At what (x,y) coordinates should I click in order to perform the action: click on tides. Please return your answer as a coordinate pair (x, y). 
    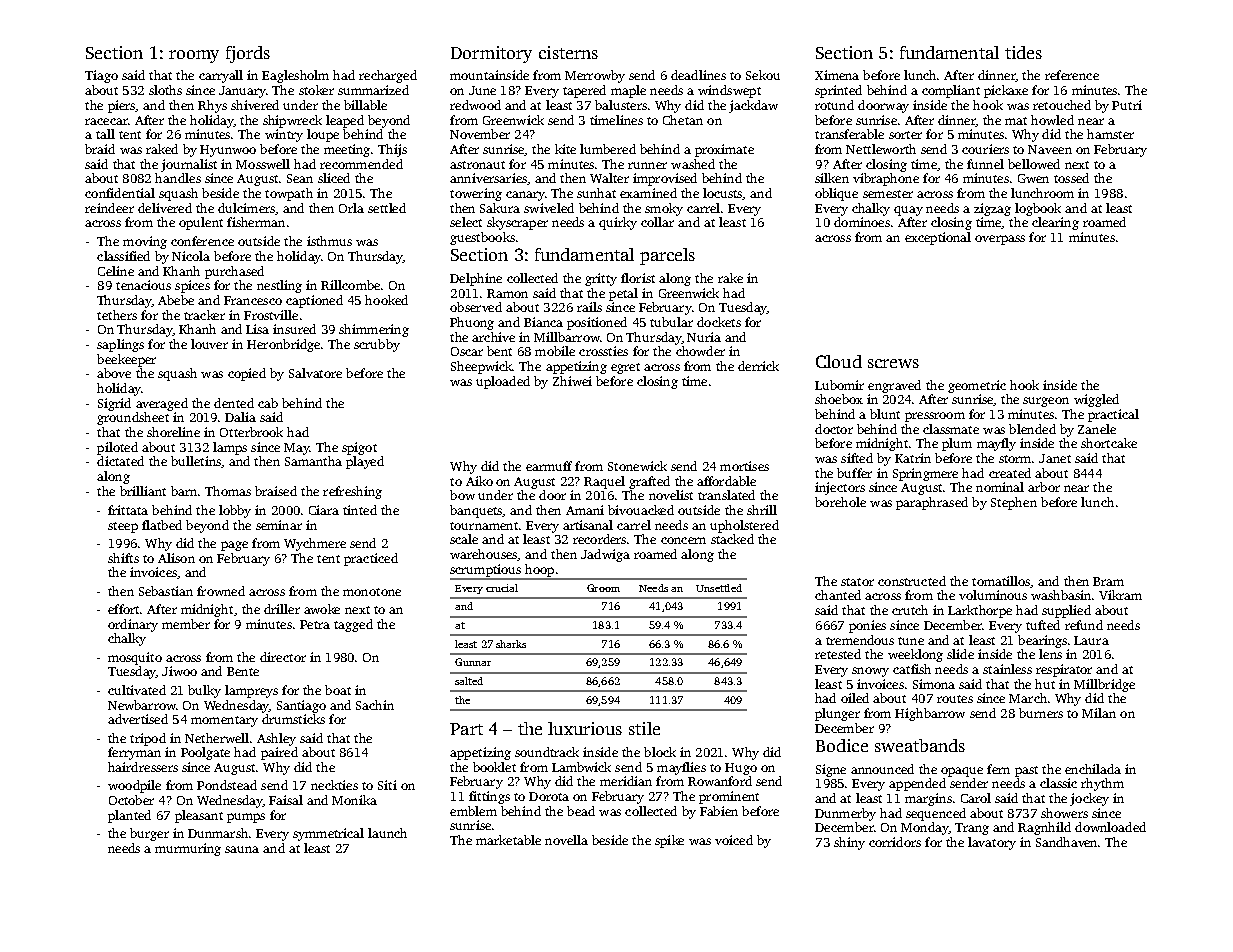
    Looking at the image, I should click on (1023, 52).
